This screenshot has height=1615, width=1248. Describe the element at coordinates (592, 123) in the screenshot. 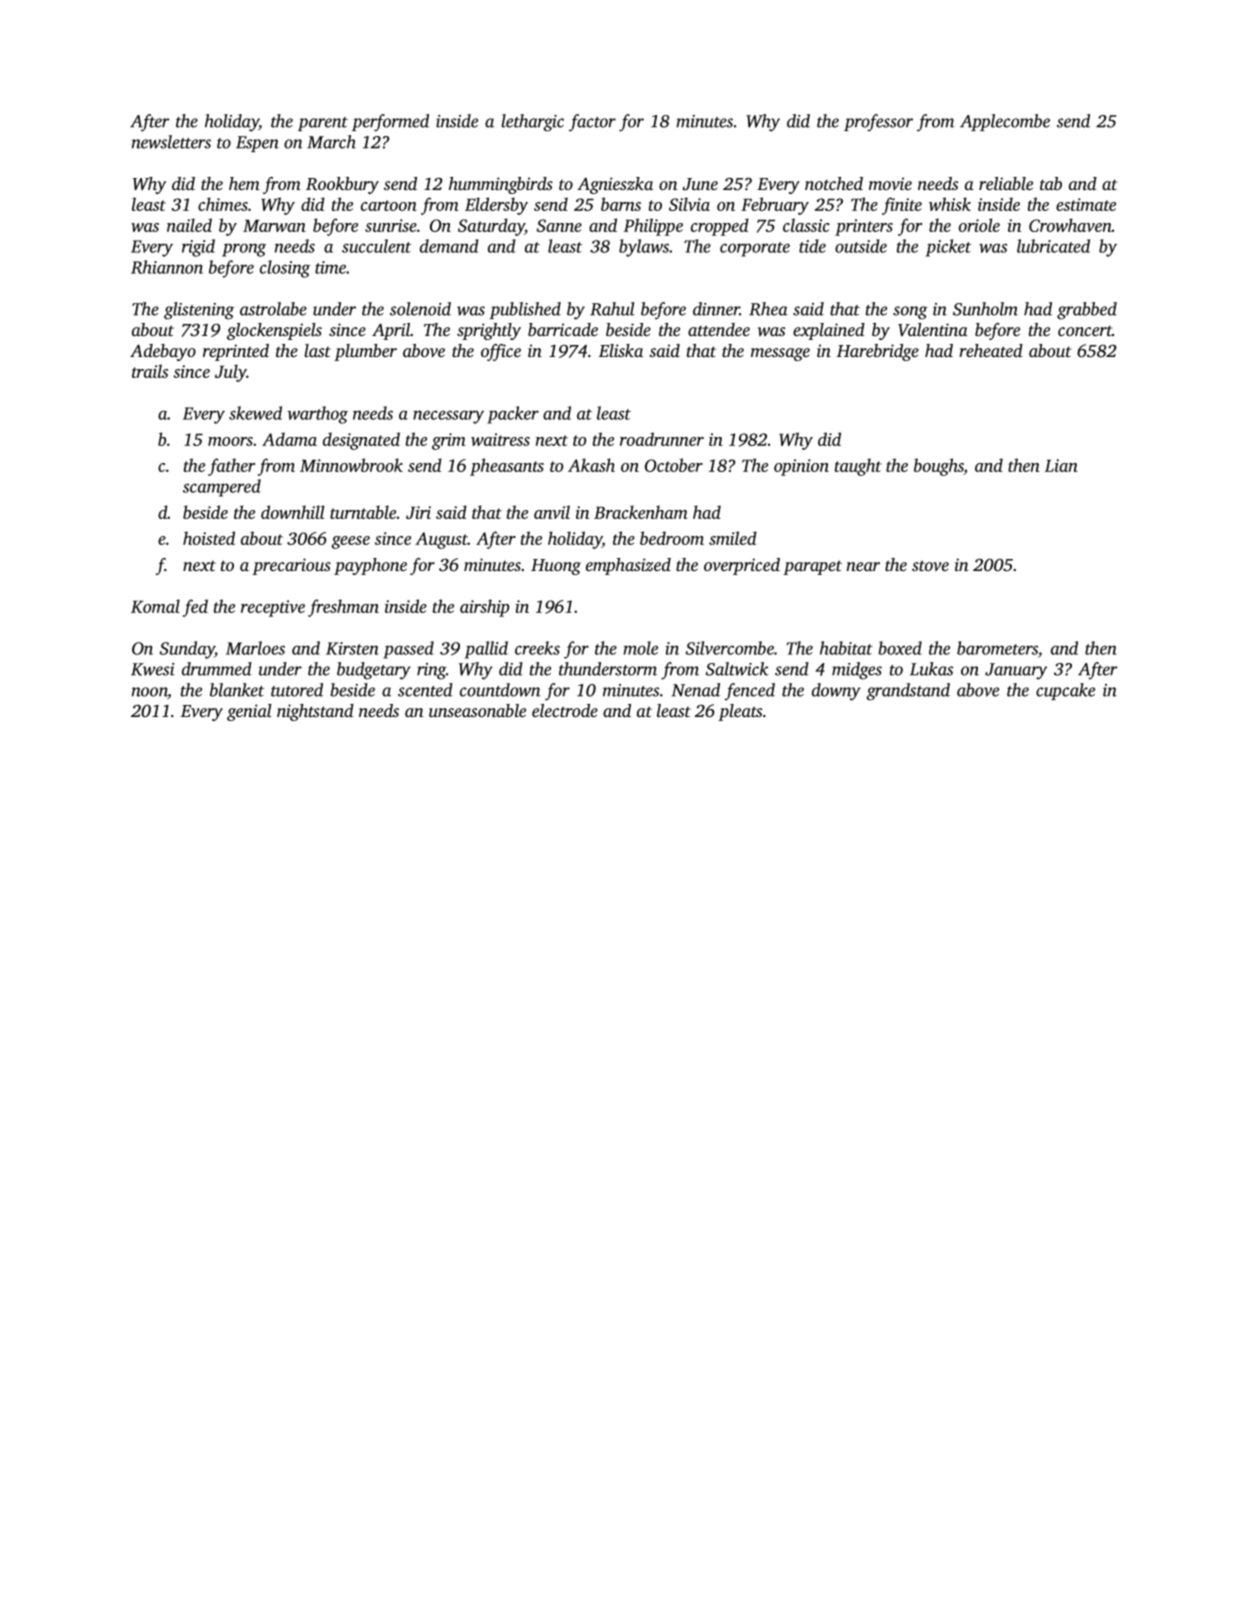

I see `factor` at that location.
